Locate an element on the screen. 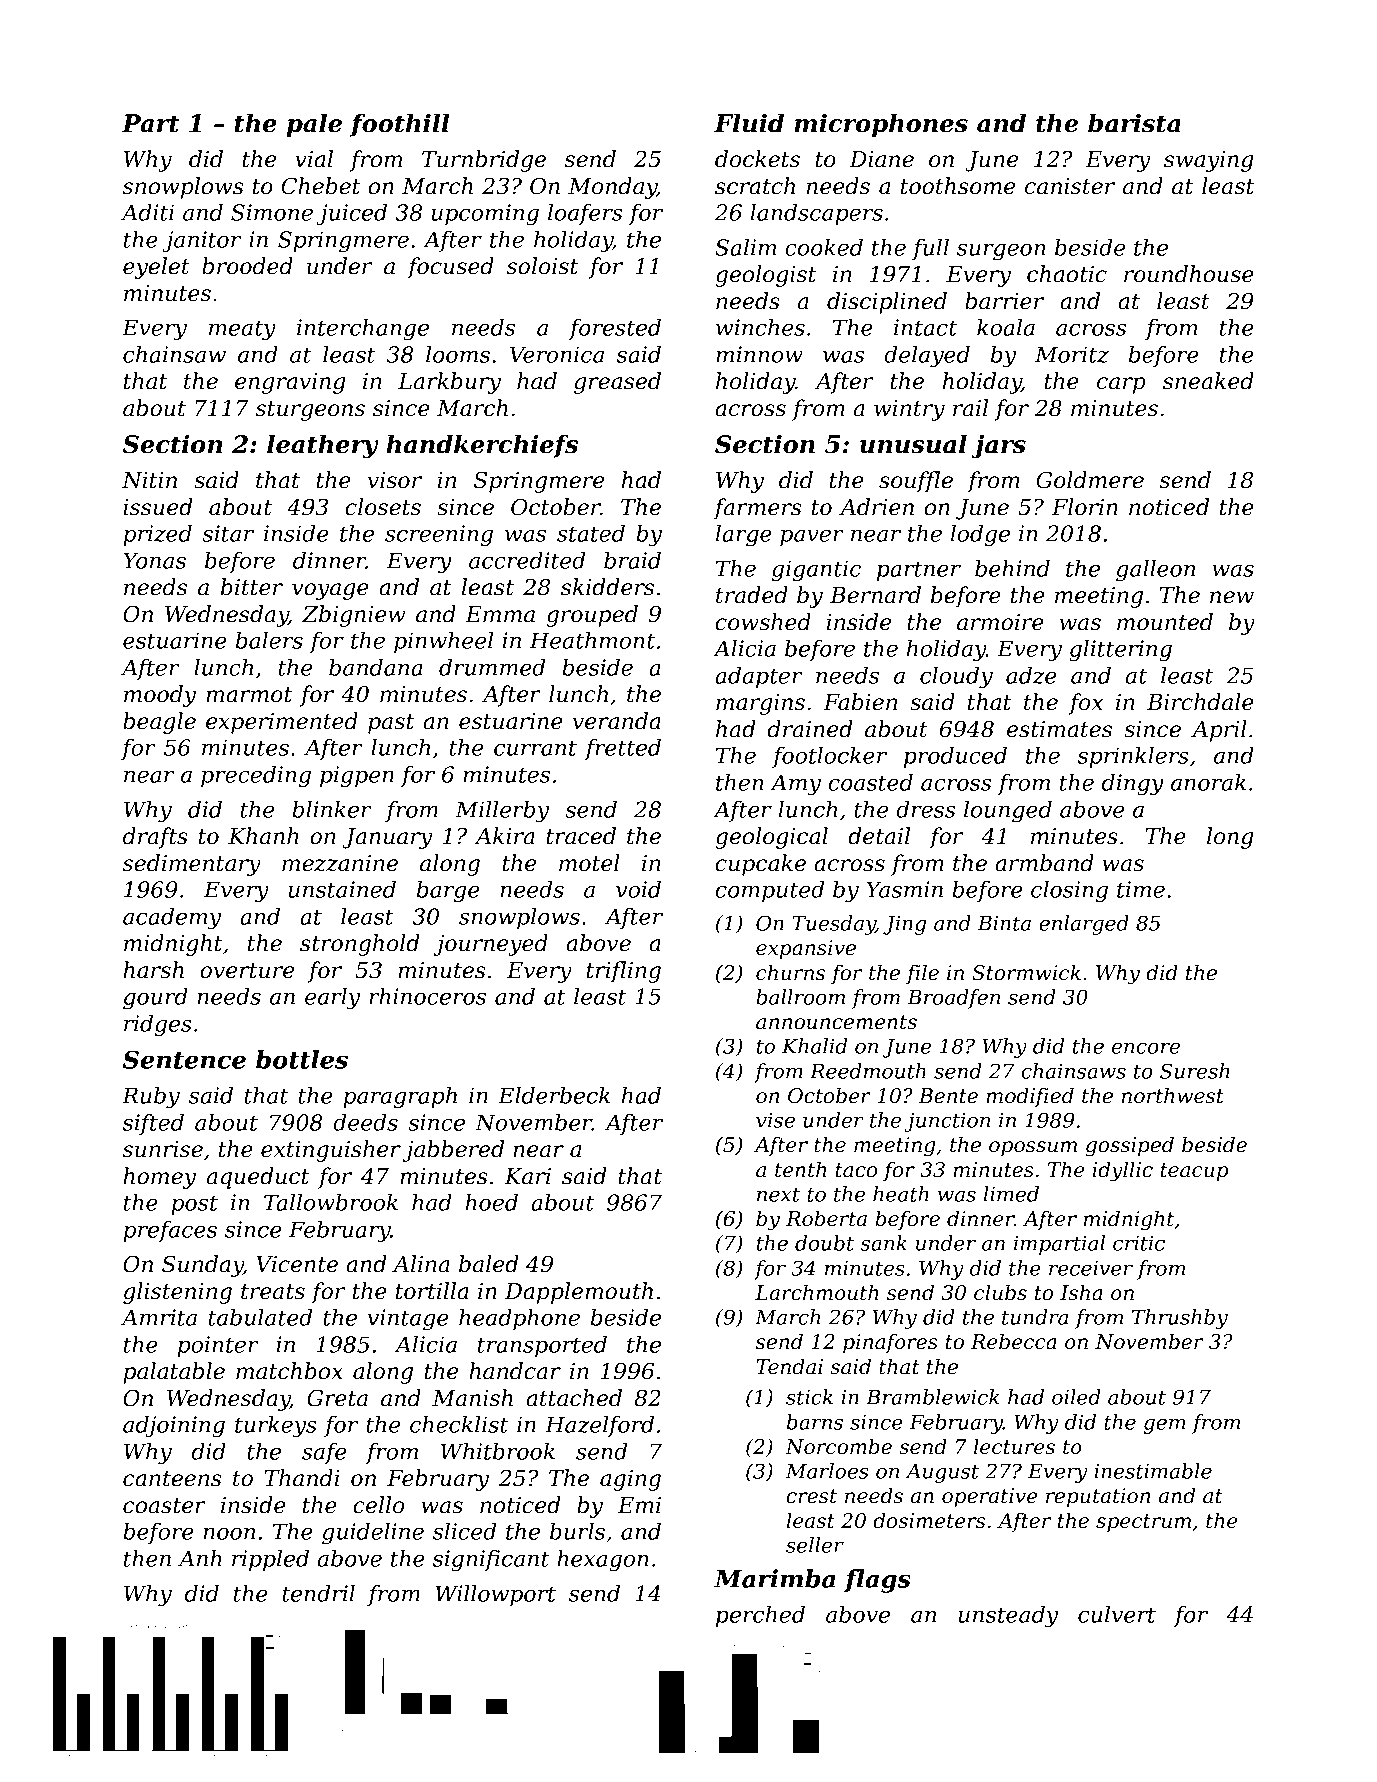 The height and width of the screenshot is (1782, 1377). dingy is located at coordinates (1133, 785).
